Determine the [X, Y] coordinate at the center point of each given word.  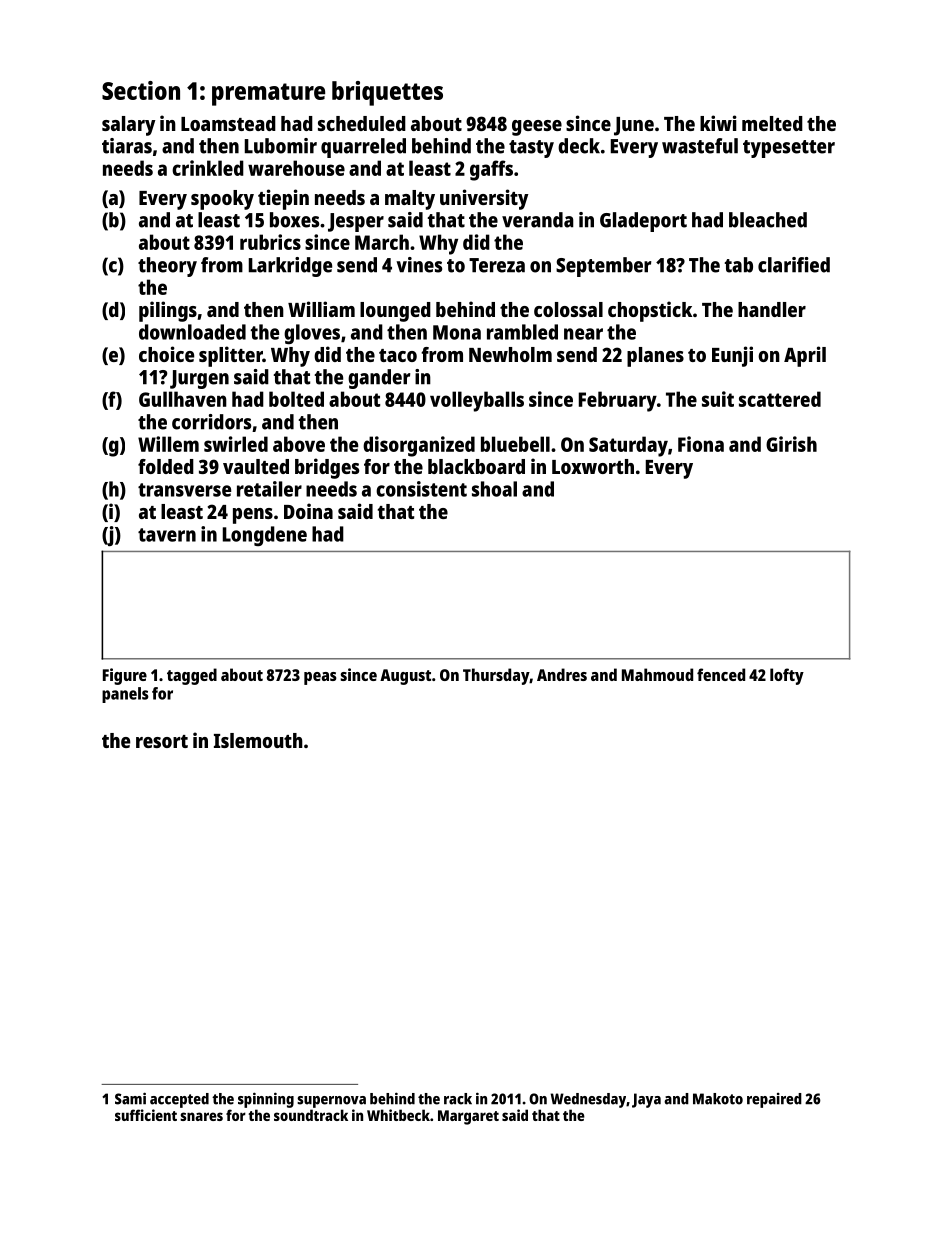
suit [718, 399]
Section [141, 90]
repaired [774, 1100]
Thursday [496, 676]
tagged [192, 676]
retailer [269, 489]
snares [201, 1116]
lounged [395, 312]
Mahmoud [657, 674]
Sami [130, 1098]
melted [772, 123]
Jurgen [199, 379]
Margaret [468, 1117]
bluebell [515, 444]
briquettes [387, 93]
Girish [791, 444]
